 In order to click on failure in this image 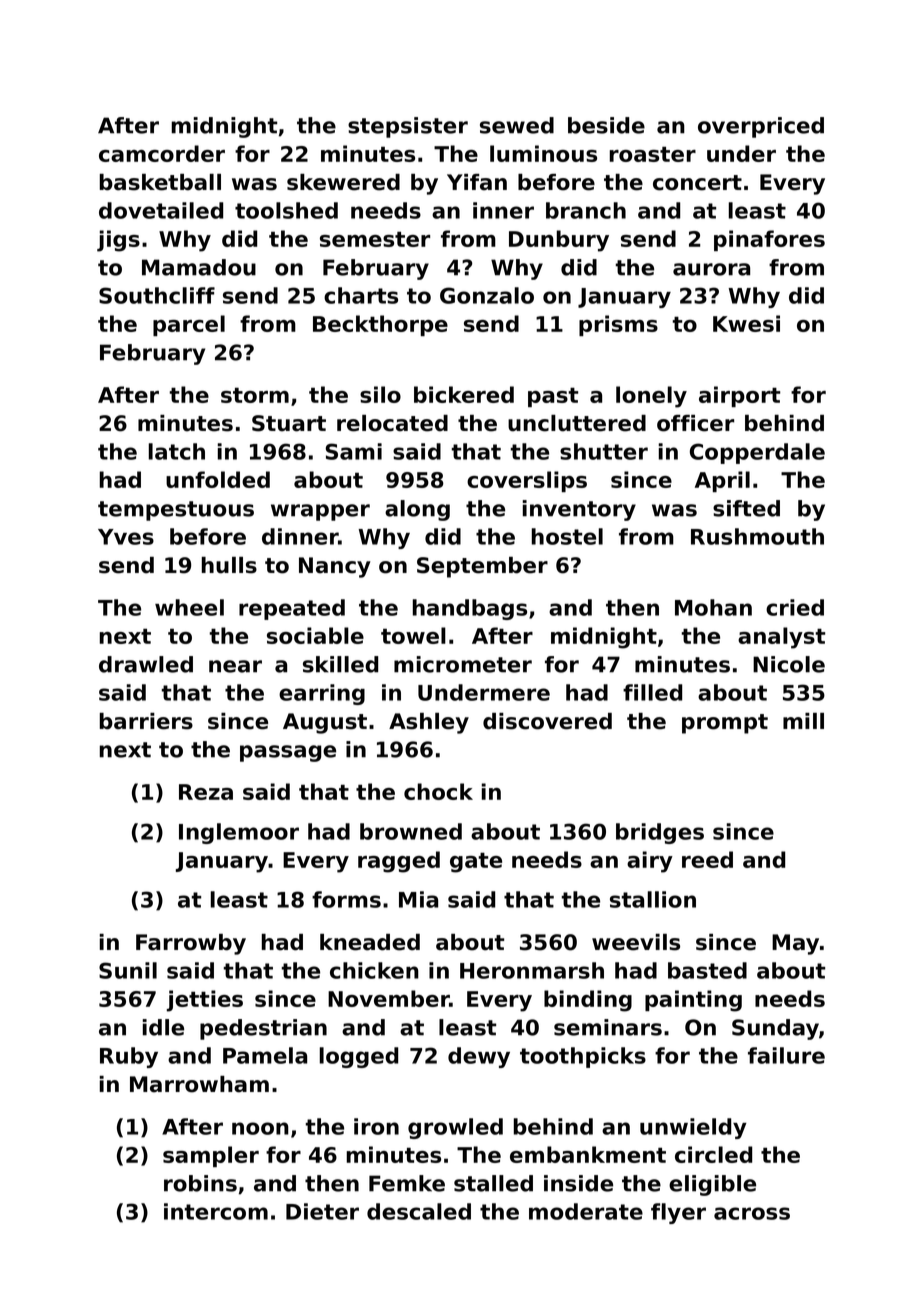, I will do `click(786, 1055)`.
